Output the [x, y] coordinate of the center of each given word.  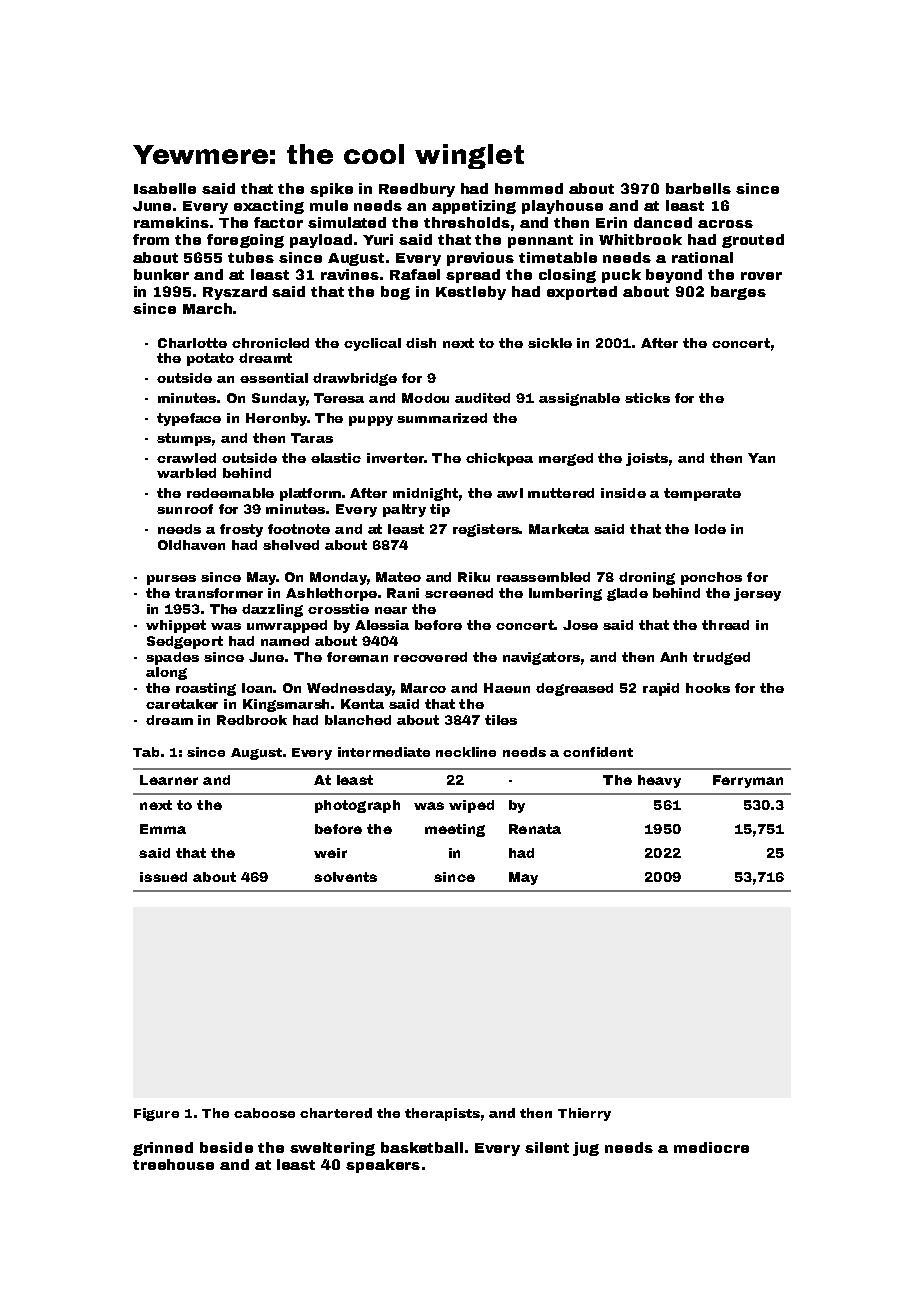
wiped [471, 806]
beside [226, 1147]
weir [330, 853]
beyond [674, 276]
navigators [541, 658]
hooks [708, 688]
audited [482, 398]
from [151, 239]
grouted [753, 241]
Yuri [378, 239]
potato [210, 359]
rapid [661, 689]
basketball [422, 1147]
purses [171, 580]
